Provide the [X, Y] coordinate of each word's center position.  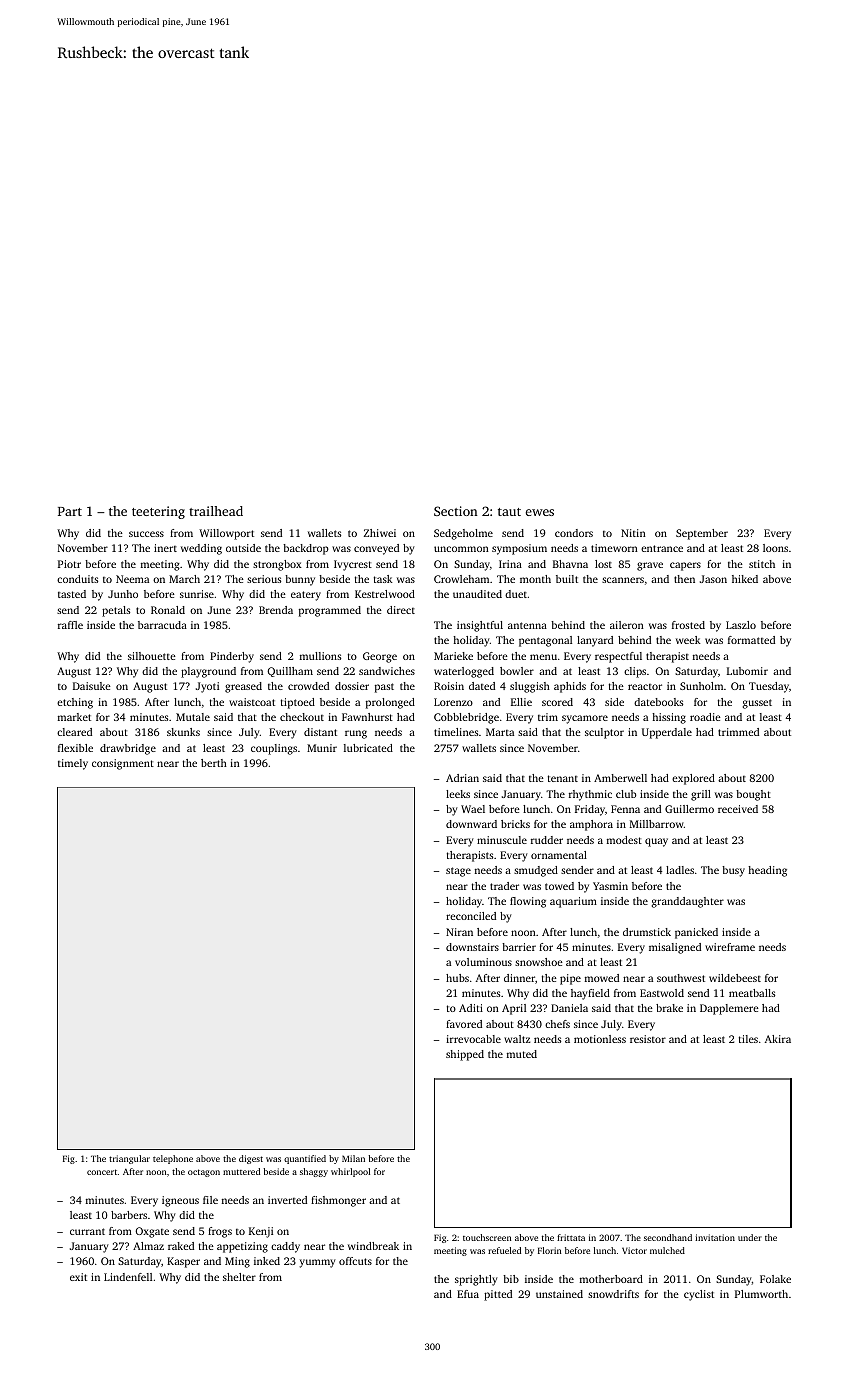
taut [509, 512]
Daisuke [92, 686]
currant [87, 1231]
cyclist [699, 1295]
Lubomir [747, 671]
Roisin [449, 686]
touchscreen [487, 1237]
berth [214, 763]
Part [70, 511]
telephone [173, 1159]
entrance [662, 548]
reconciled [471, 916]
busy [733, 871]
